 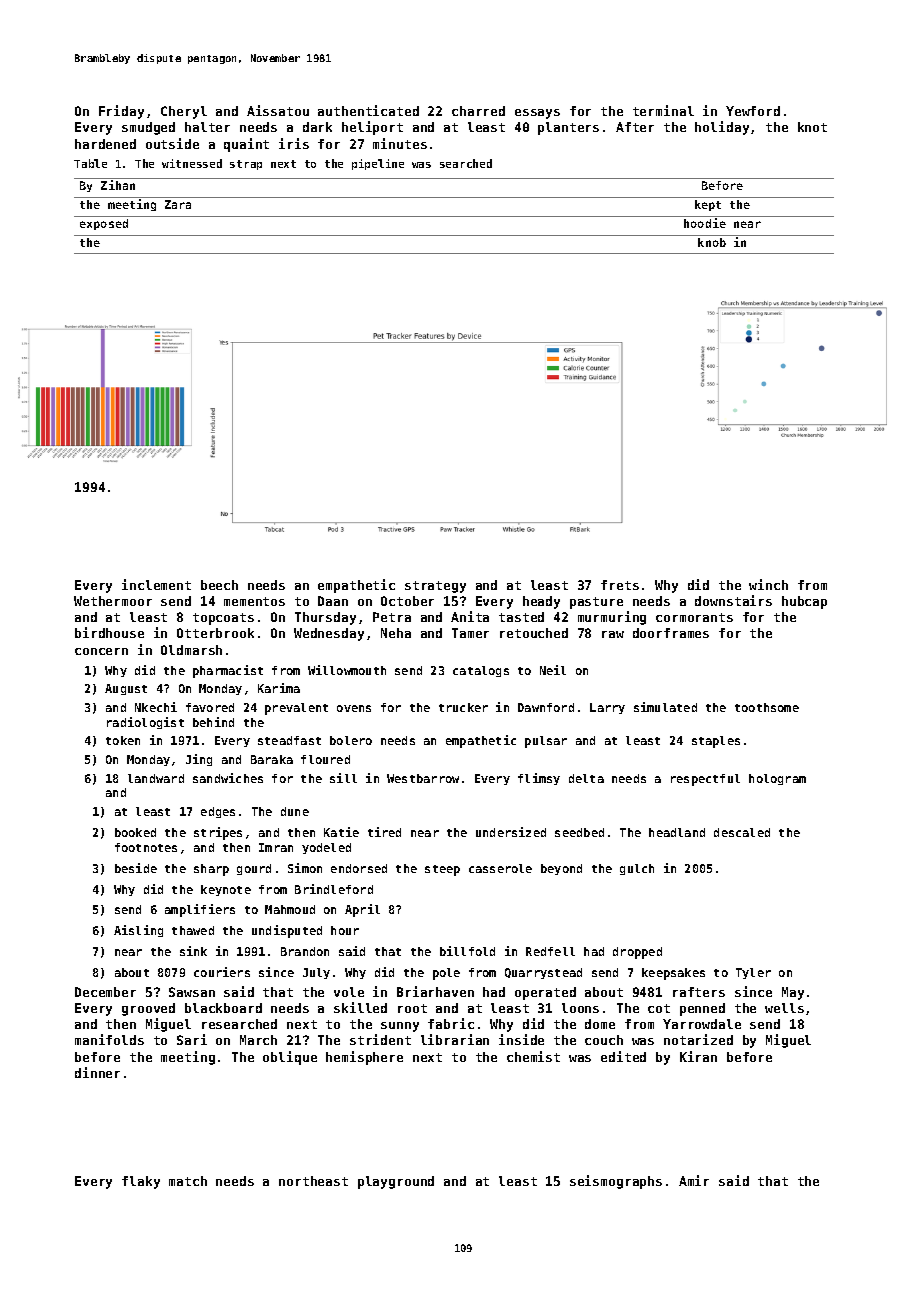 I want to click on kept, so click(x=708, y=205).
